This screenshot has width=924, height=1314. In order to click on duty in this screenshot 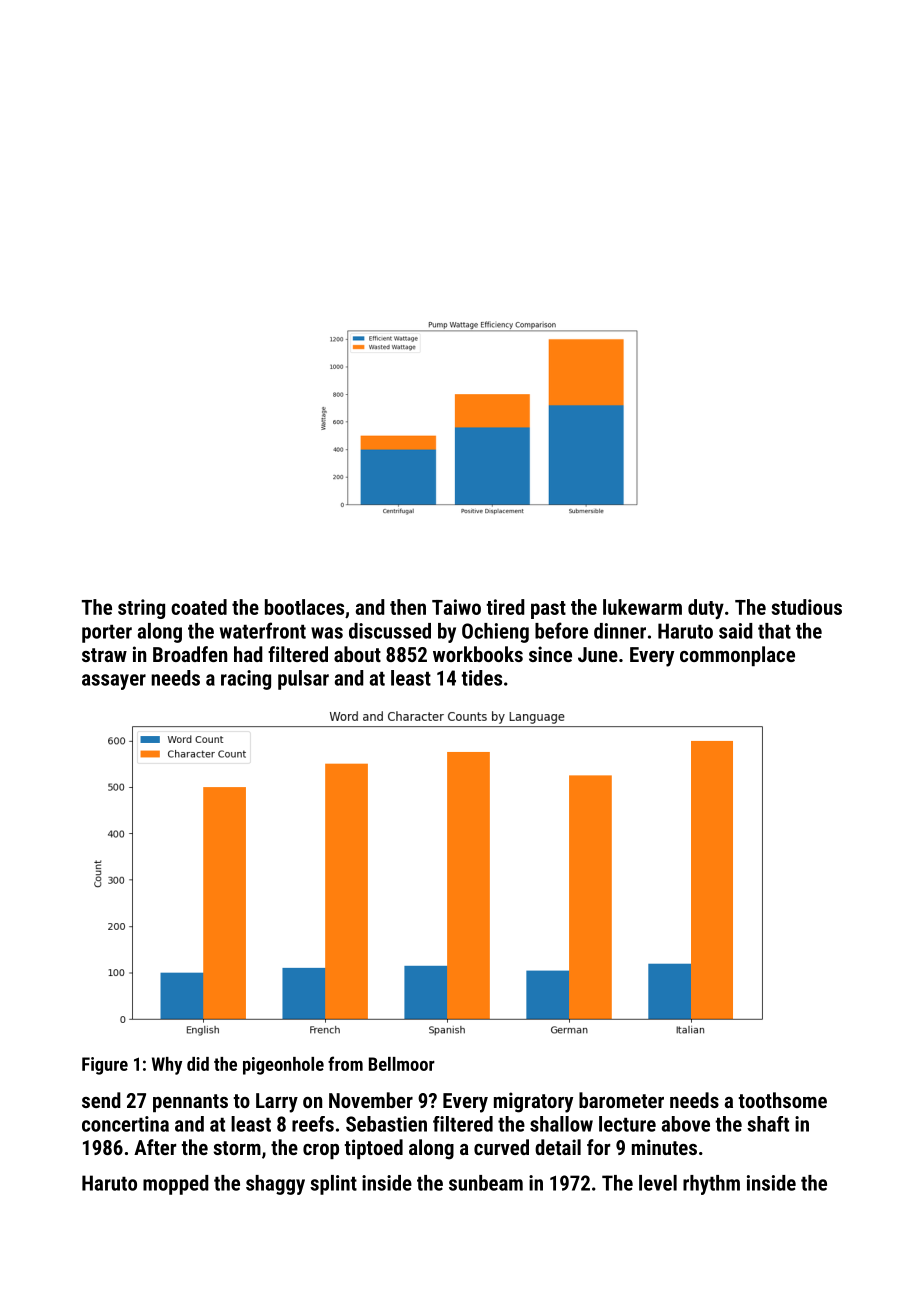, I will do `click(706, 609)`.
